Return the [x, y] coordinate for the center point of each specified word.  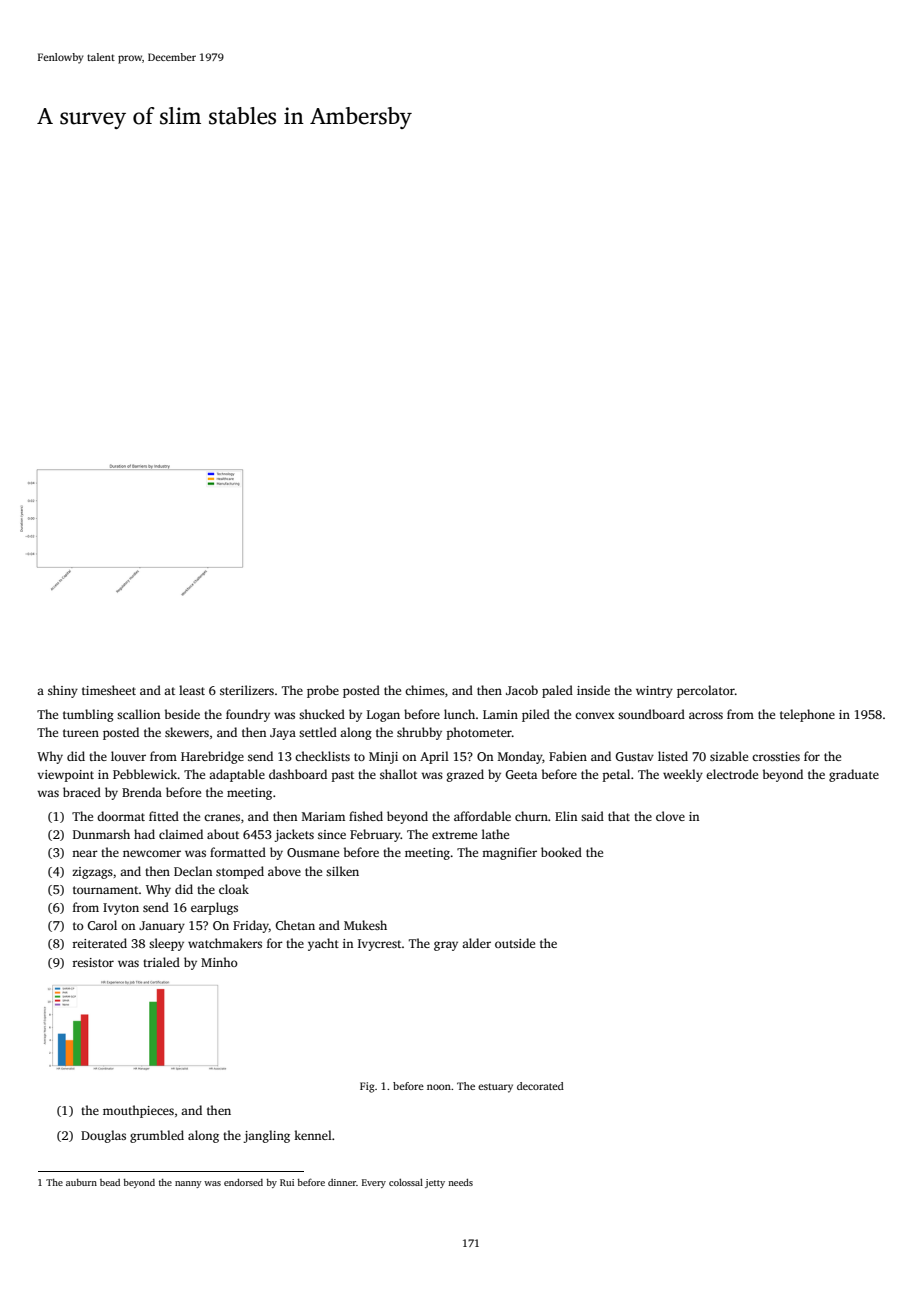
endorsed [243, 1182]
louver [128, 756]
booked [561, 852]
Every [374, 1183]
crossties [776, 756]
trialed [161, 962]
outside [515, 943]
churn [531, 816]
